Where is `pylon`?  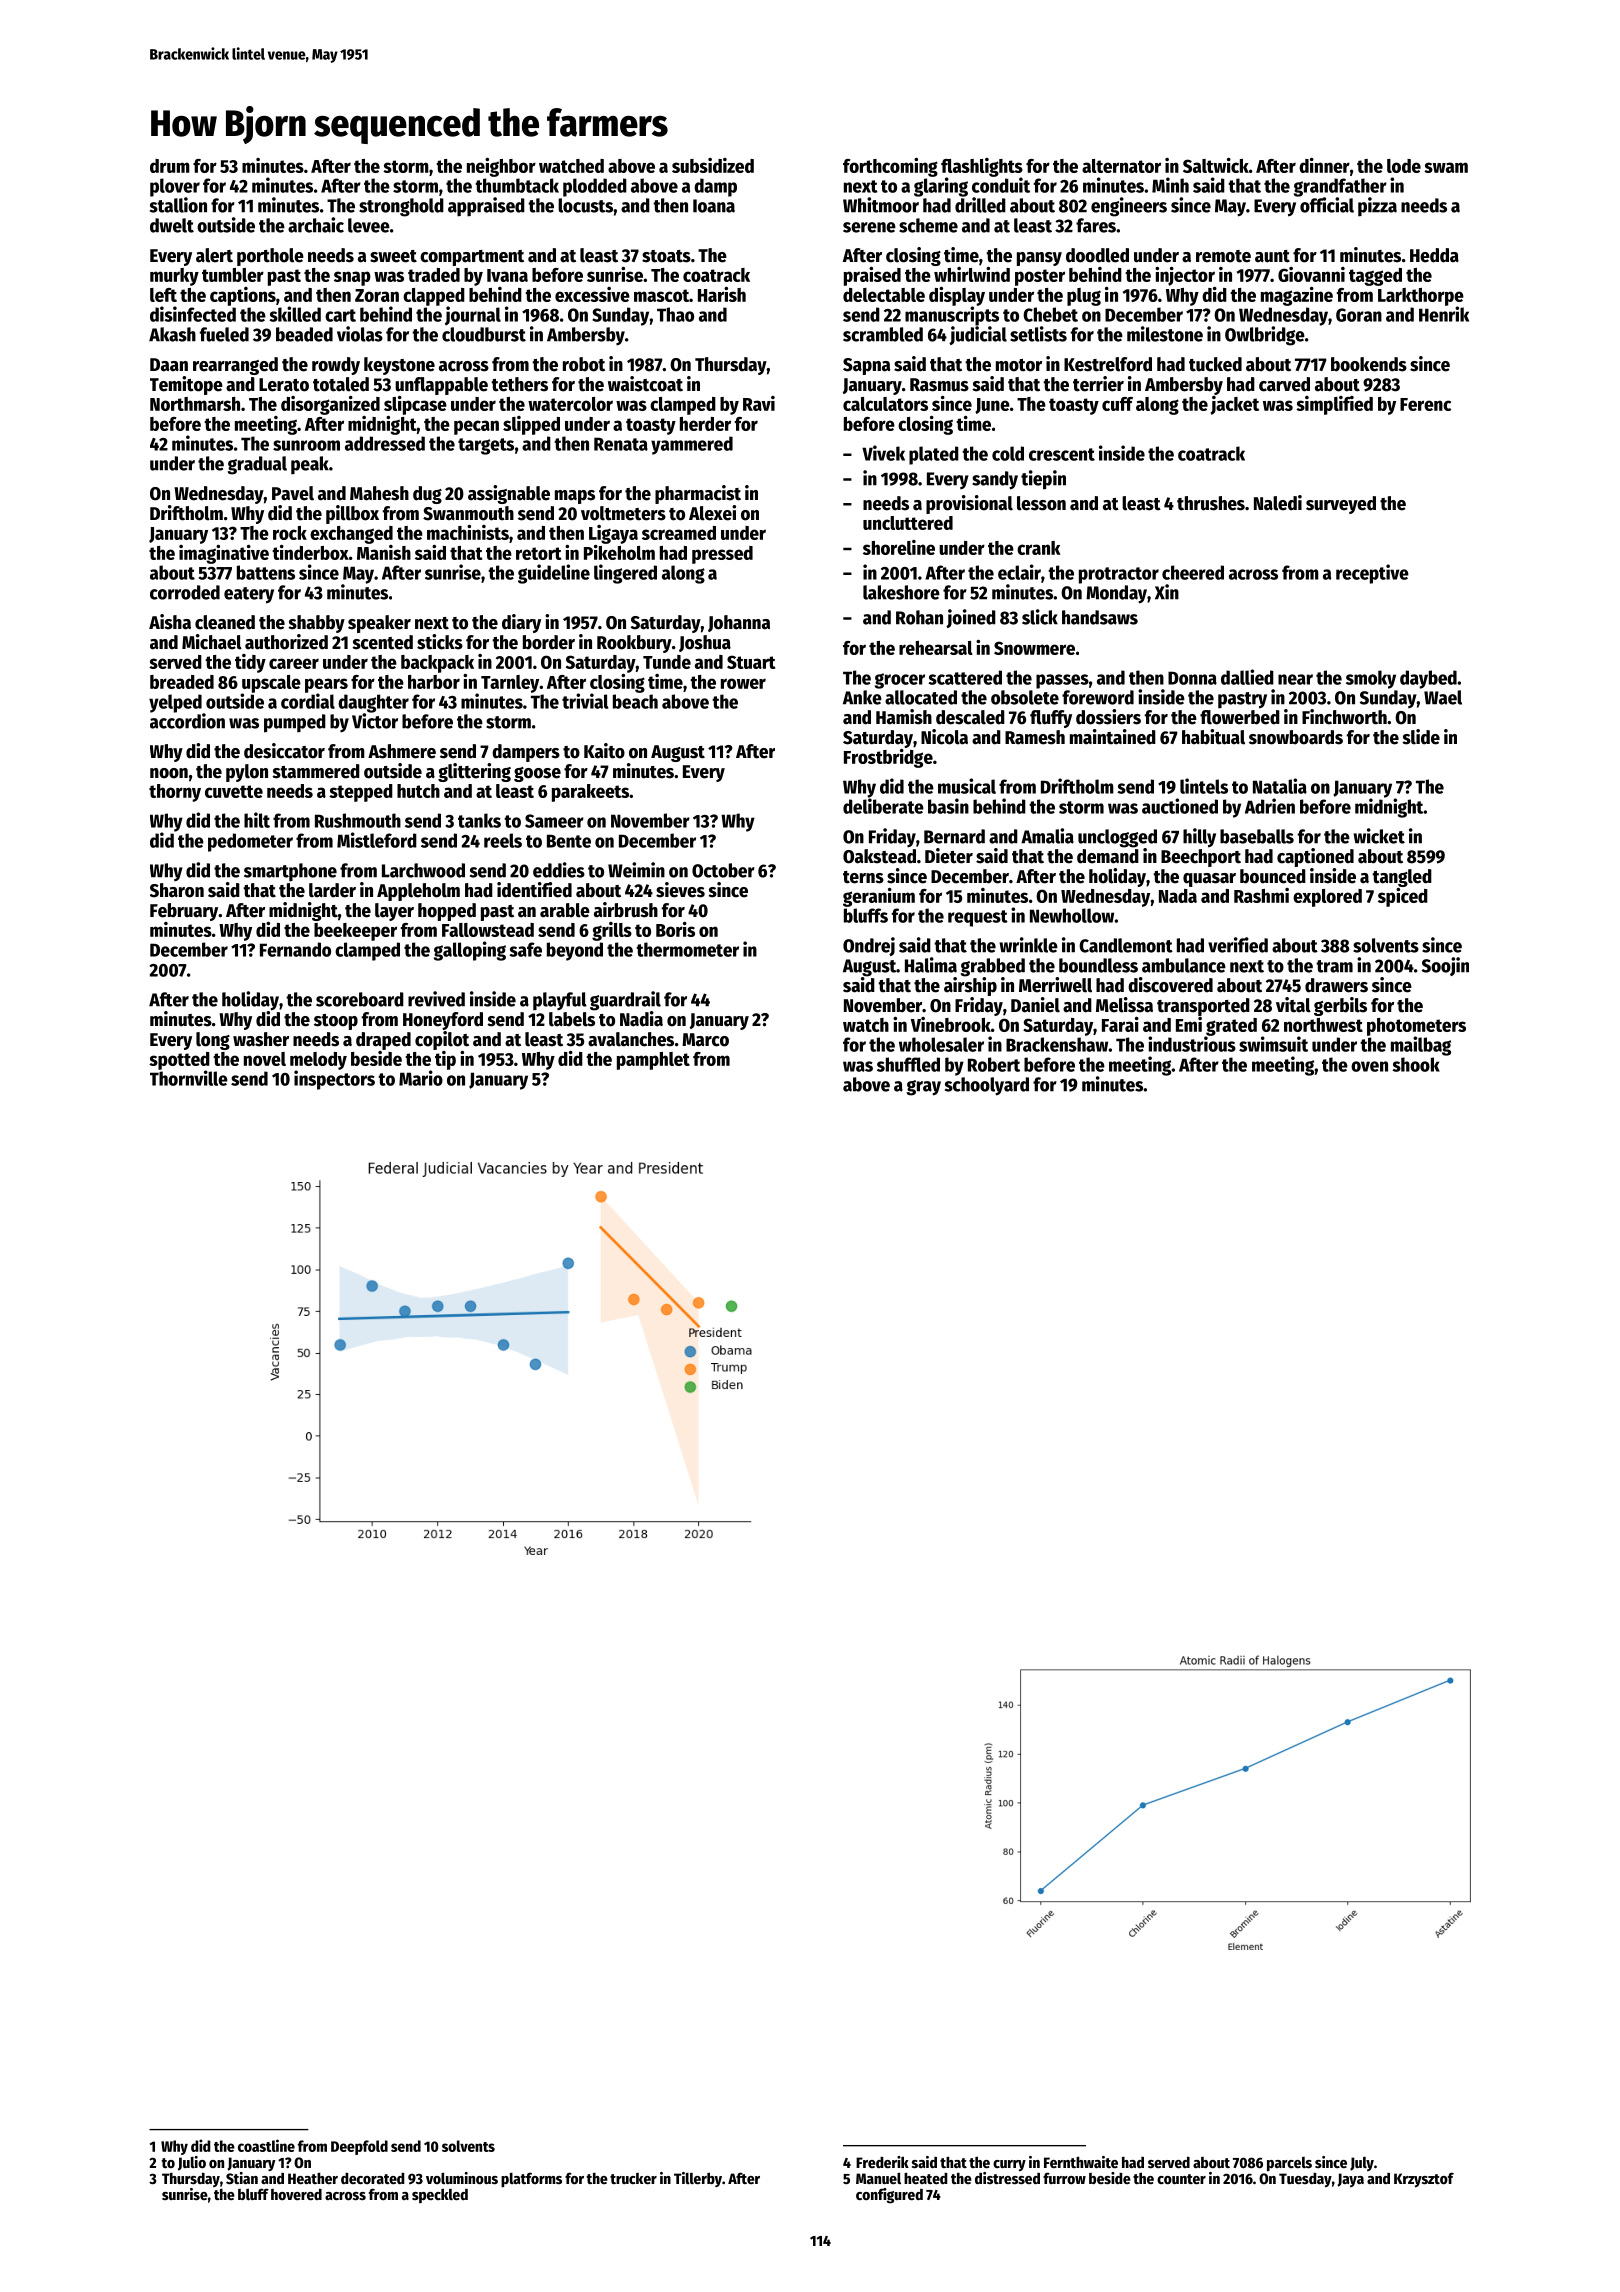 pylon is located at coordinates (247, 773).
